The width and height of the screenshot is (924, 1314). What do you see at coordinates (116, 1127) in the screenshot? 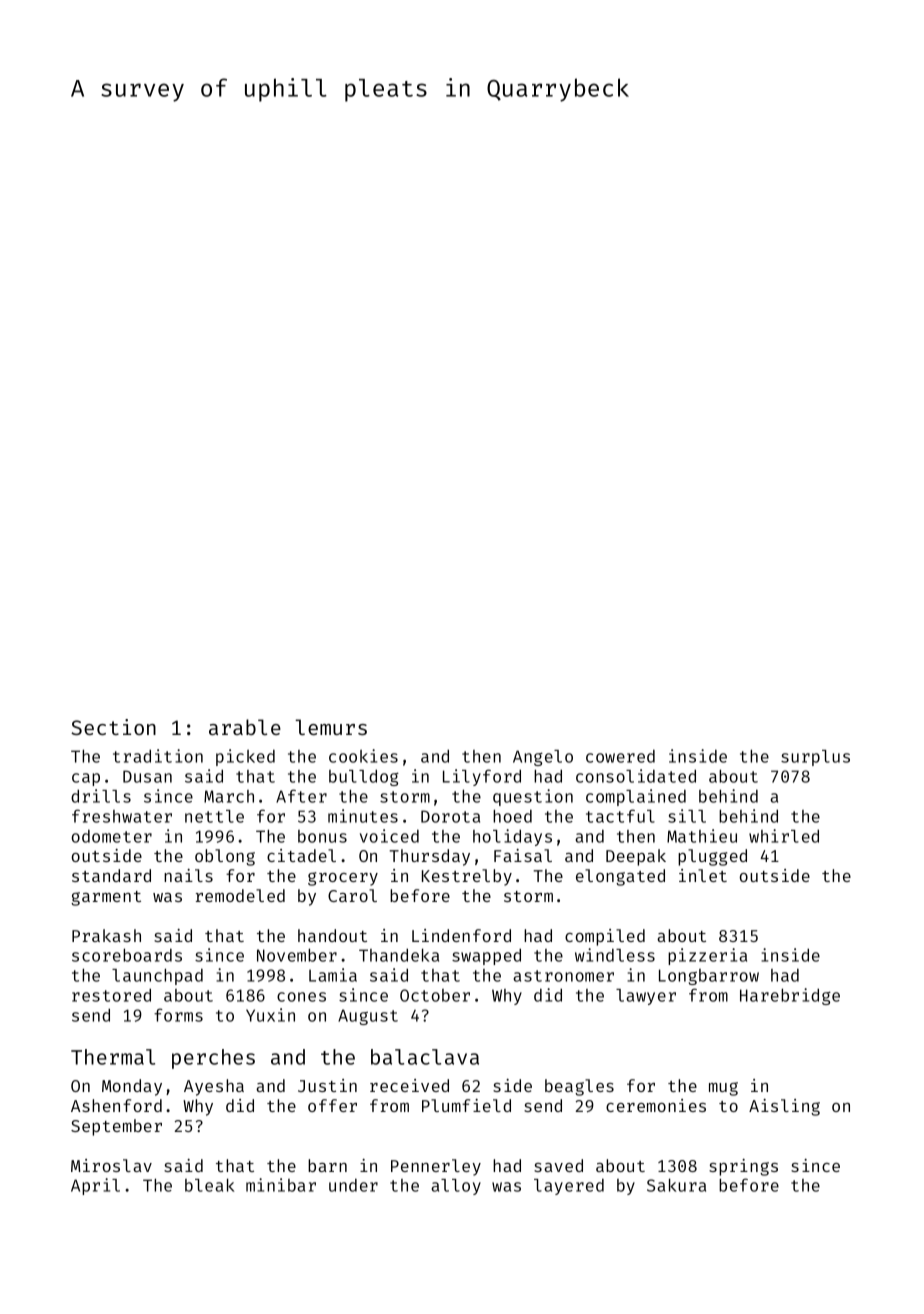
I see `September` at bounding box center [116, 1127].
